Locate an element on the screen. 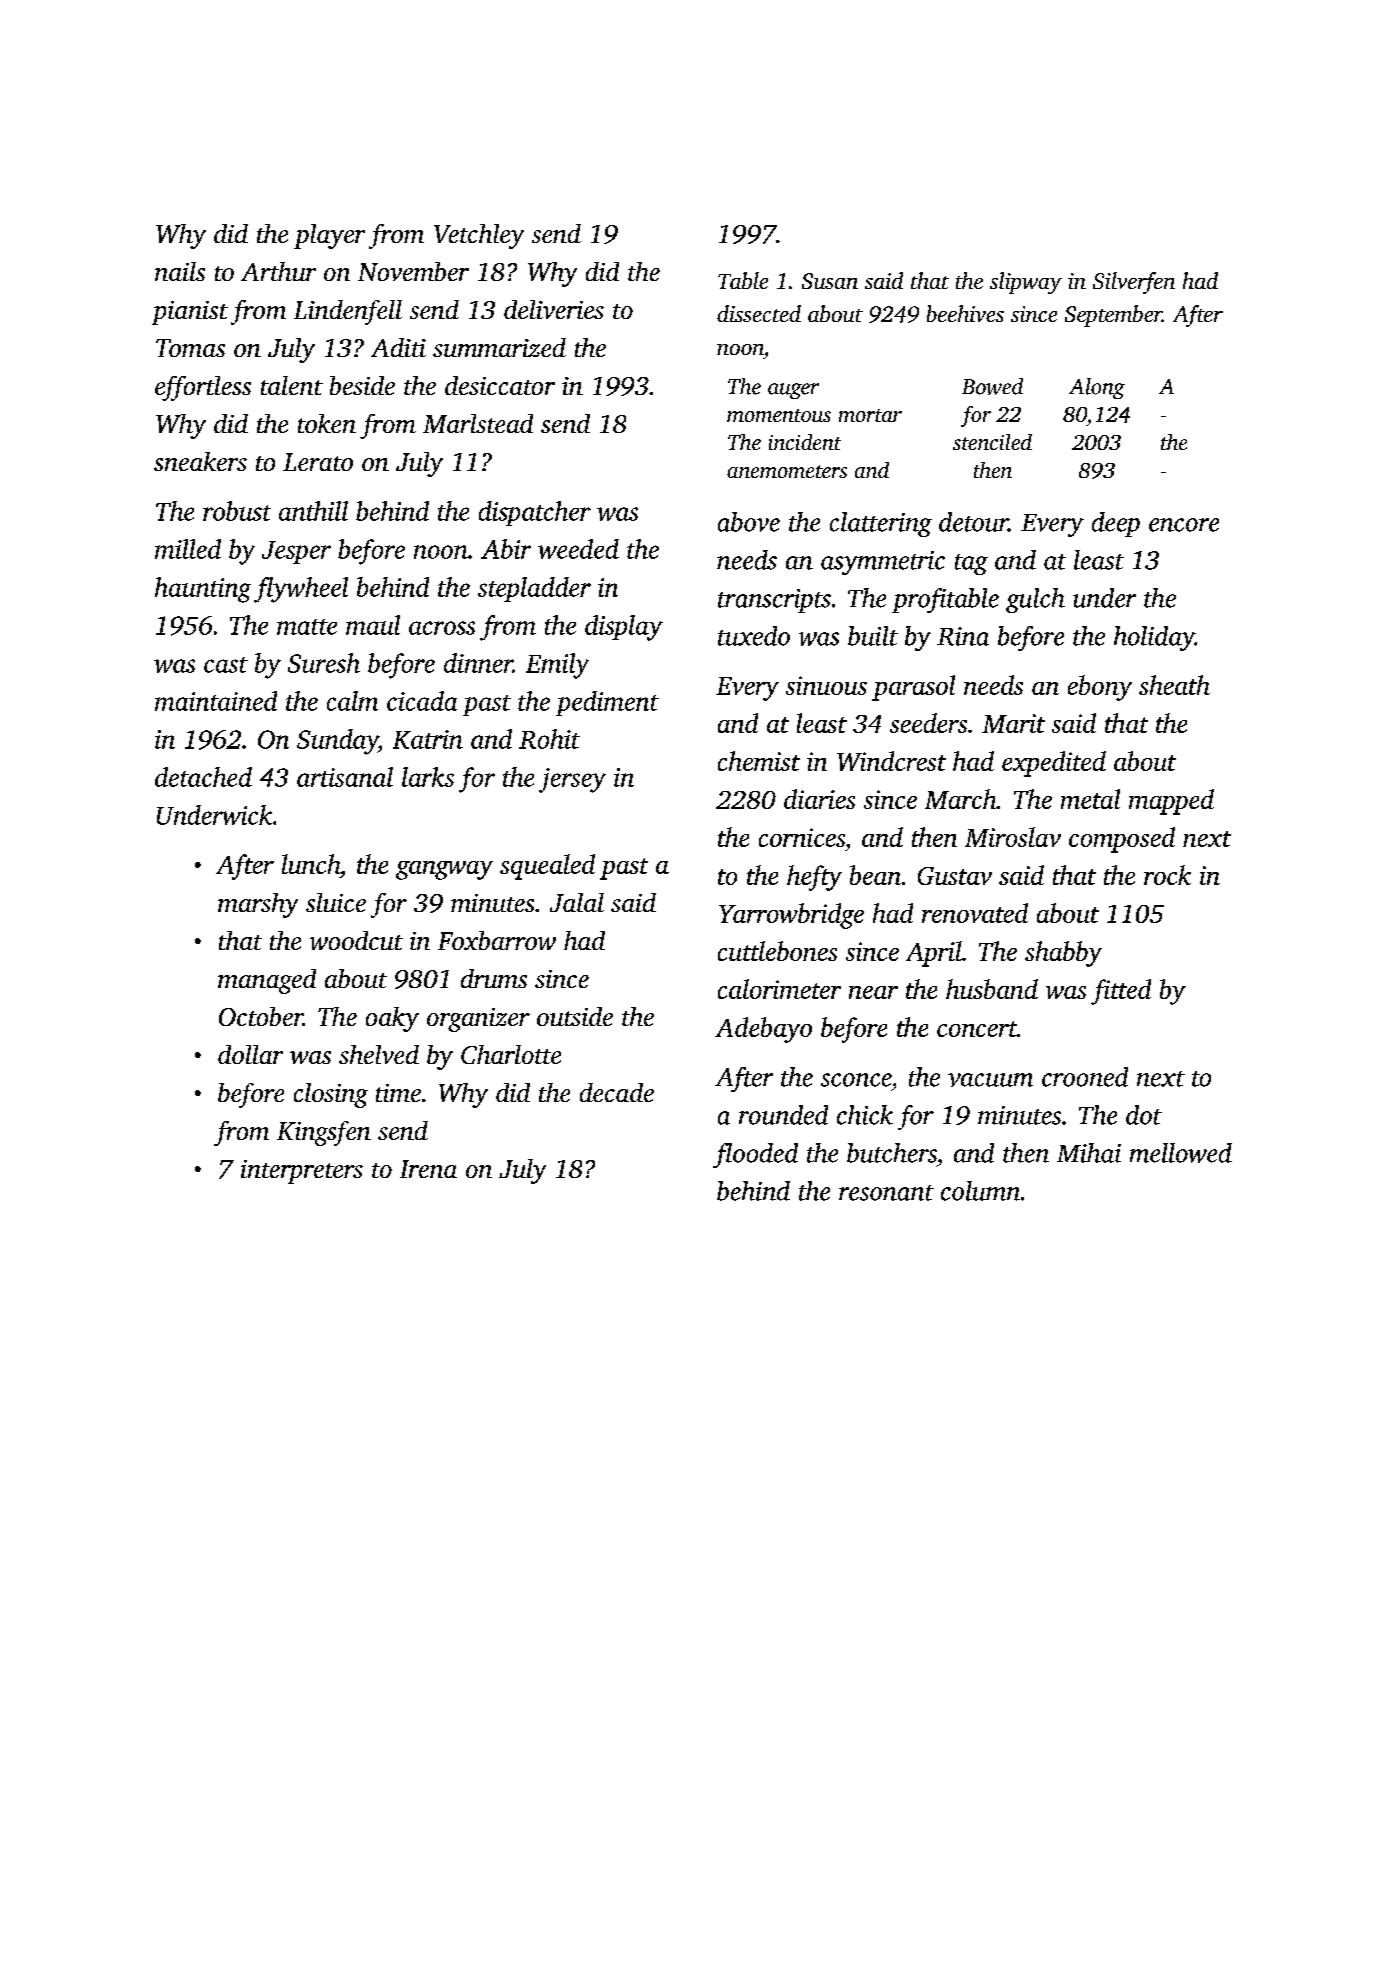 This screenshot has width=1386, height=1969. desiccator is located at coordinates (500, 385).
